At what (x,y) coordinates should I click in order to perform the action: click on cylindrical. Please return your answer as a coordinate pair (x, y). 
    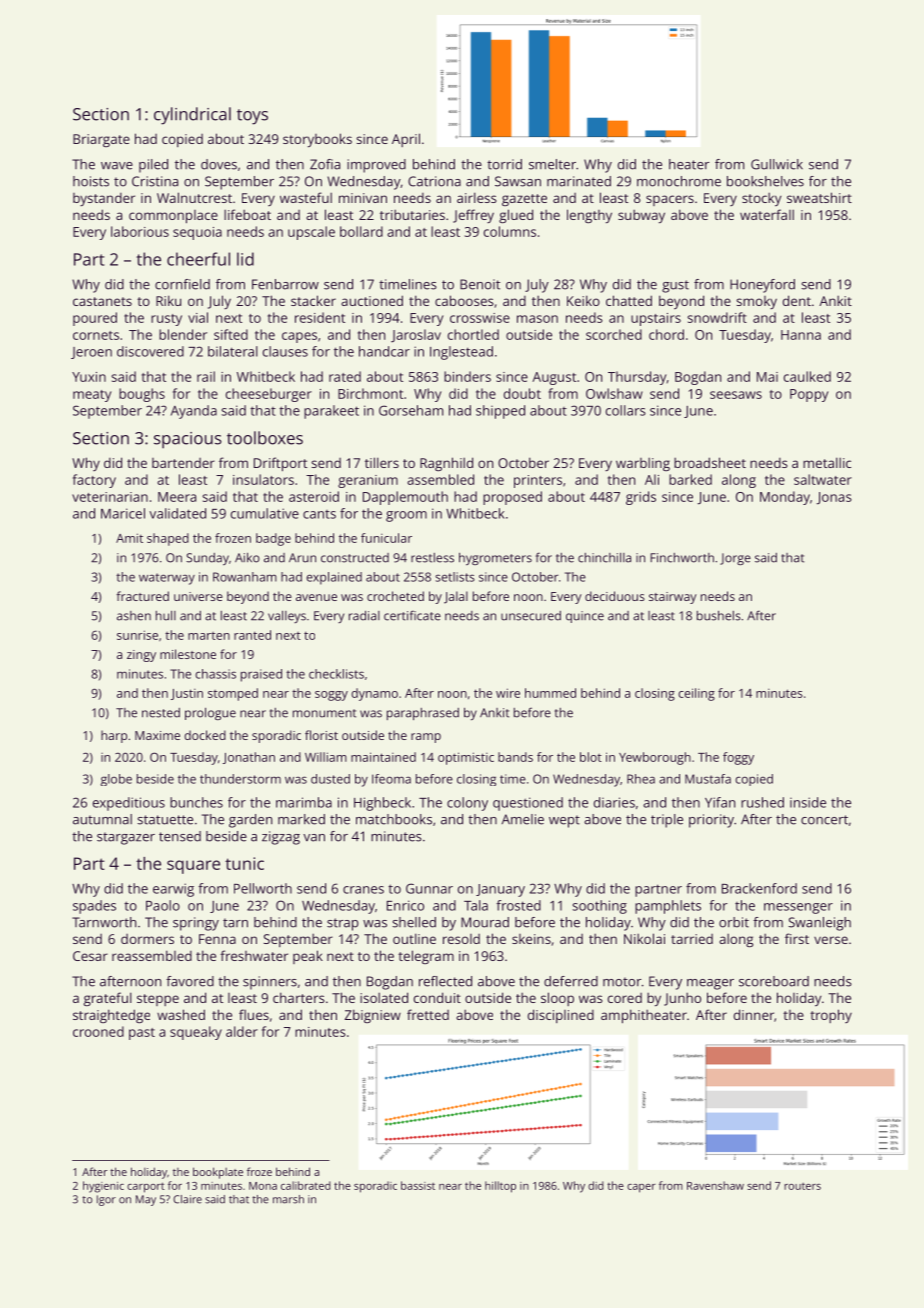
    Looking at the image, I should click on (192, 116).
